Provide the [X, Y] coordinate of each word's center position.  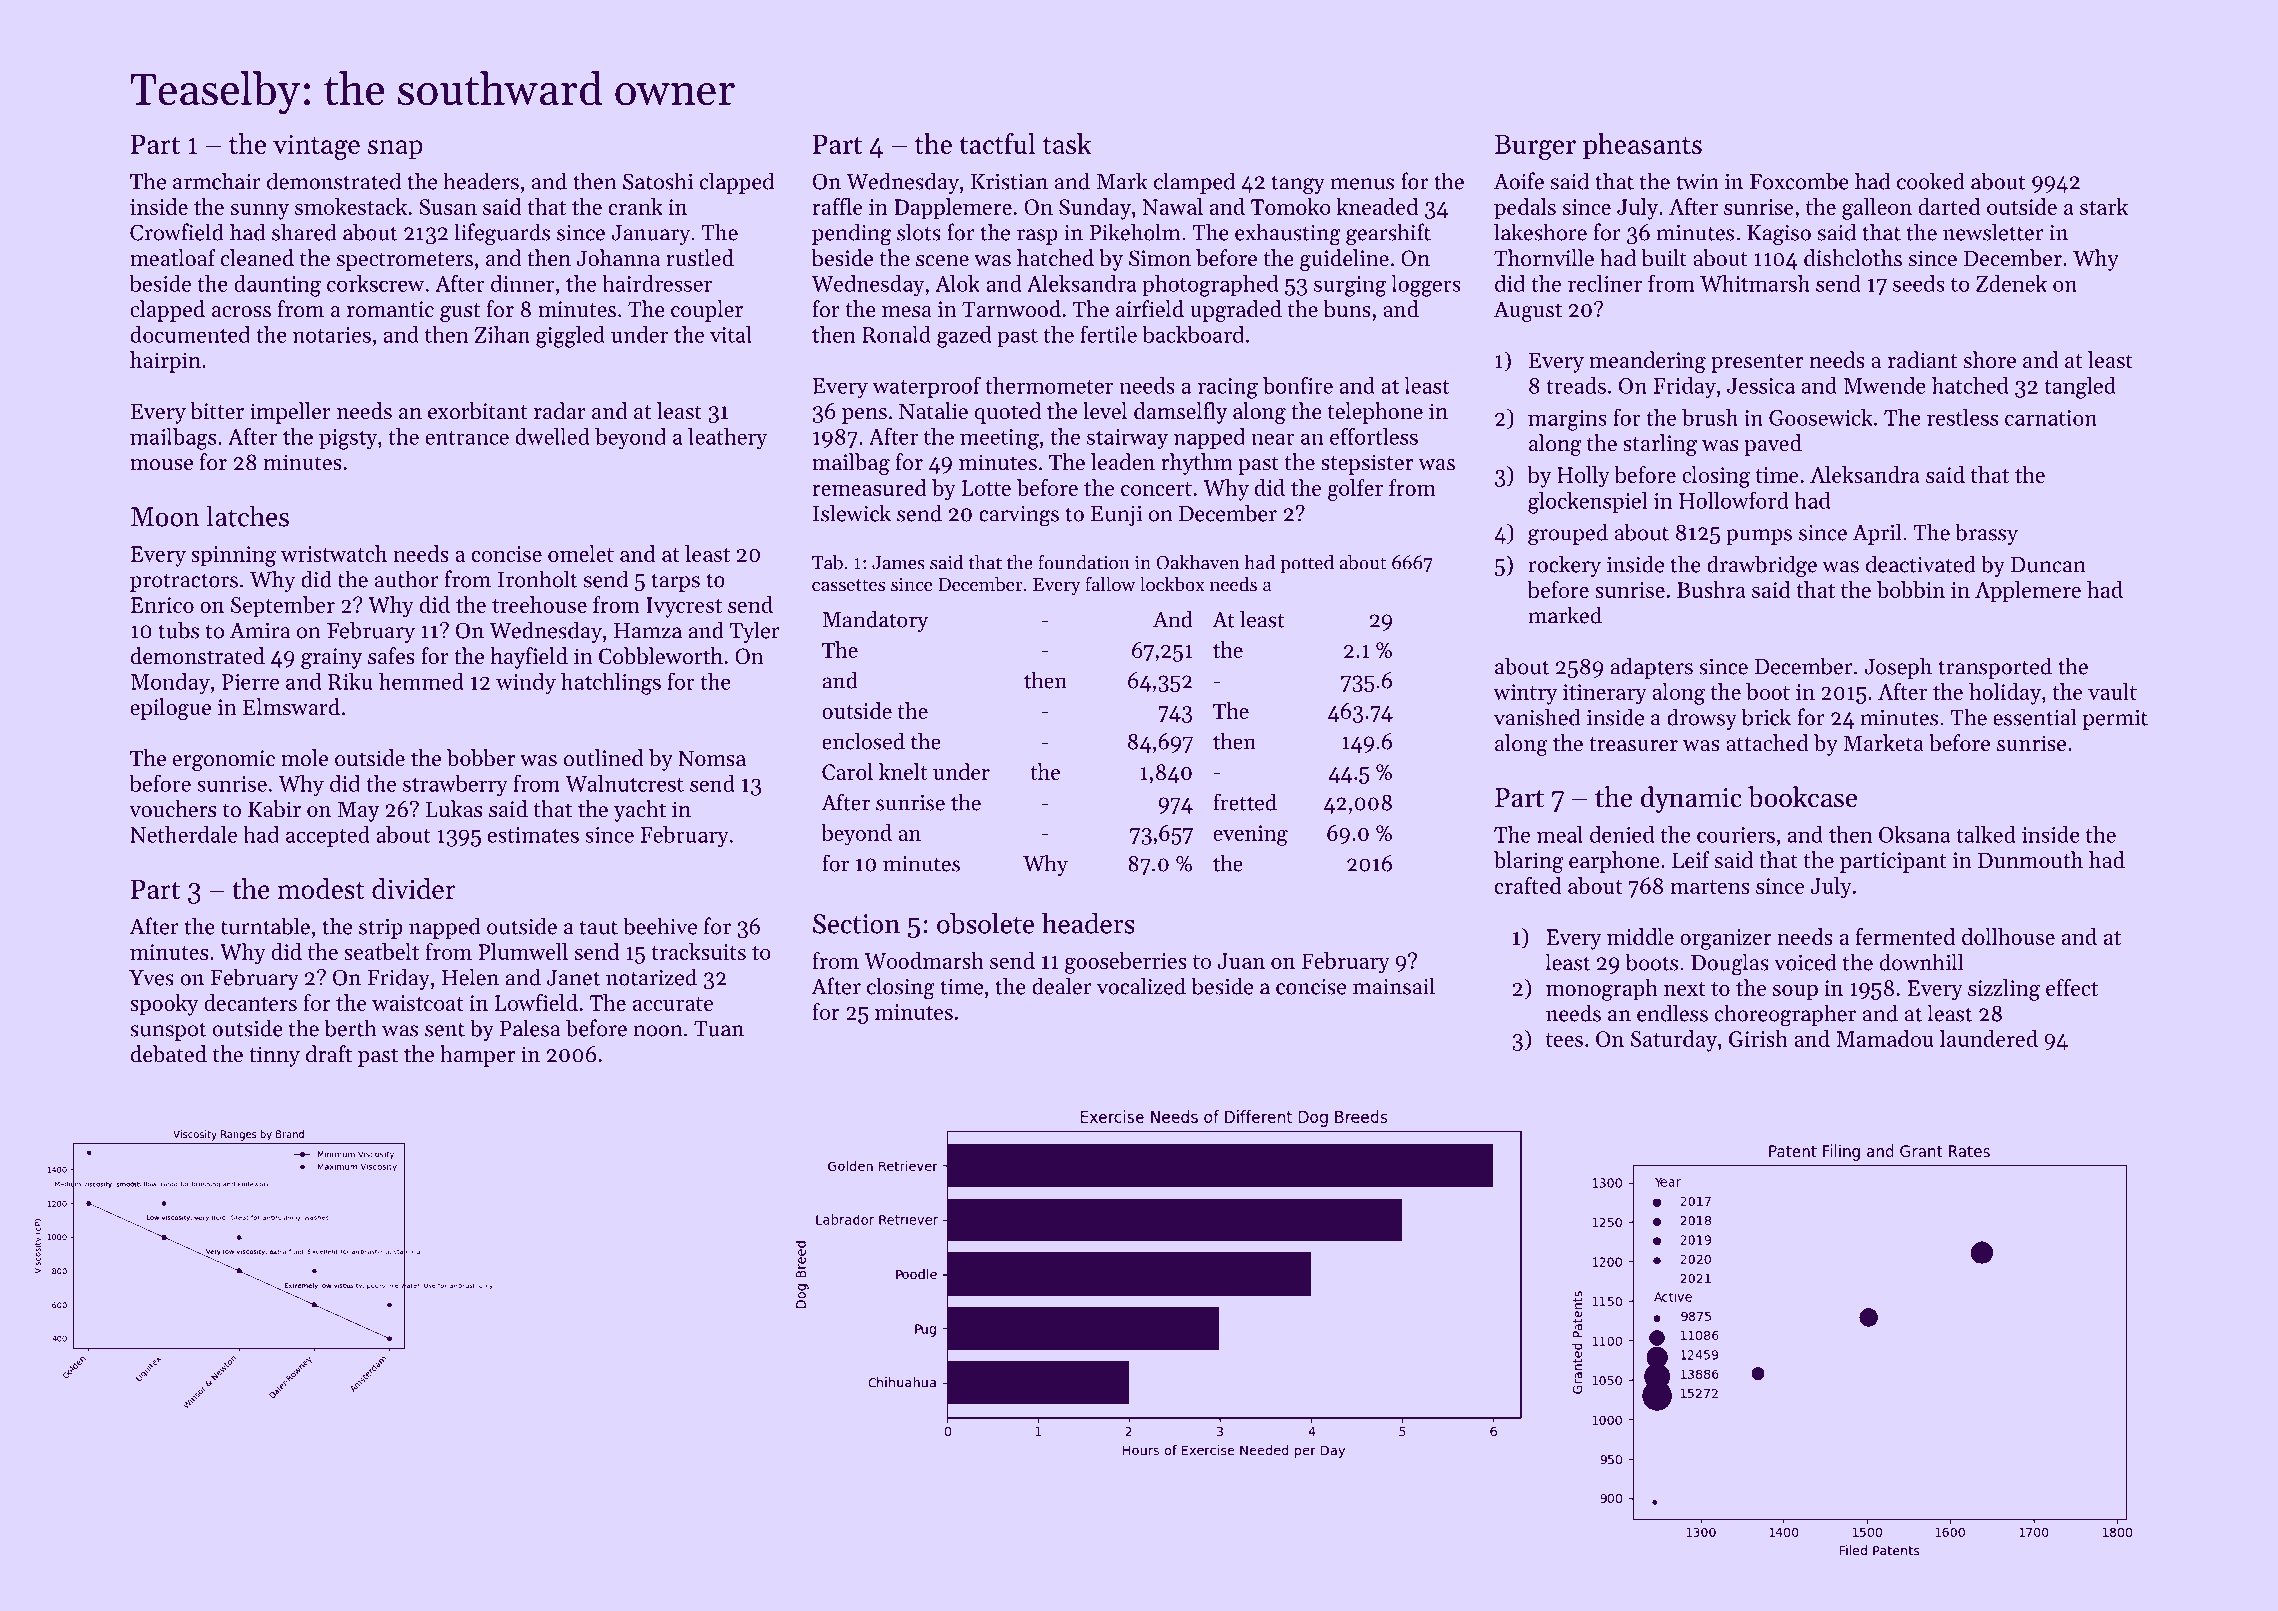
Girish [1758, 1038]
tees [1564, 1040]
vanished [1537, 717]
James [898, 563]
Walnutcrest [624, 783]
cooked [1931, 181]
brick [1766, 717]
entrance [467, 438]
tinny [274, 1056]
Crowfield [177, 232]
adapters [1651, 668]
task [1067, 143]
